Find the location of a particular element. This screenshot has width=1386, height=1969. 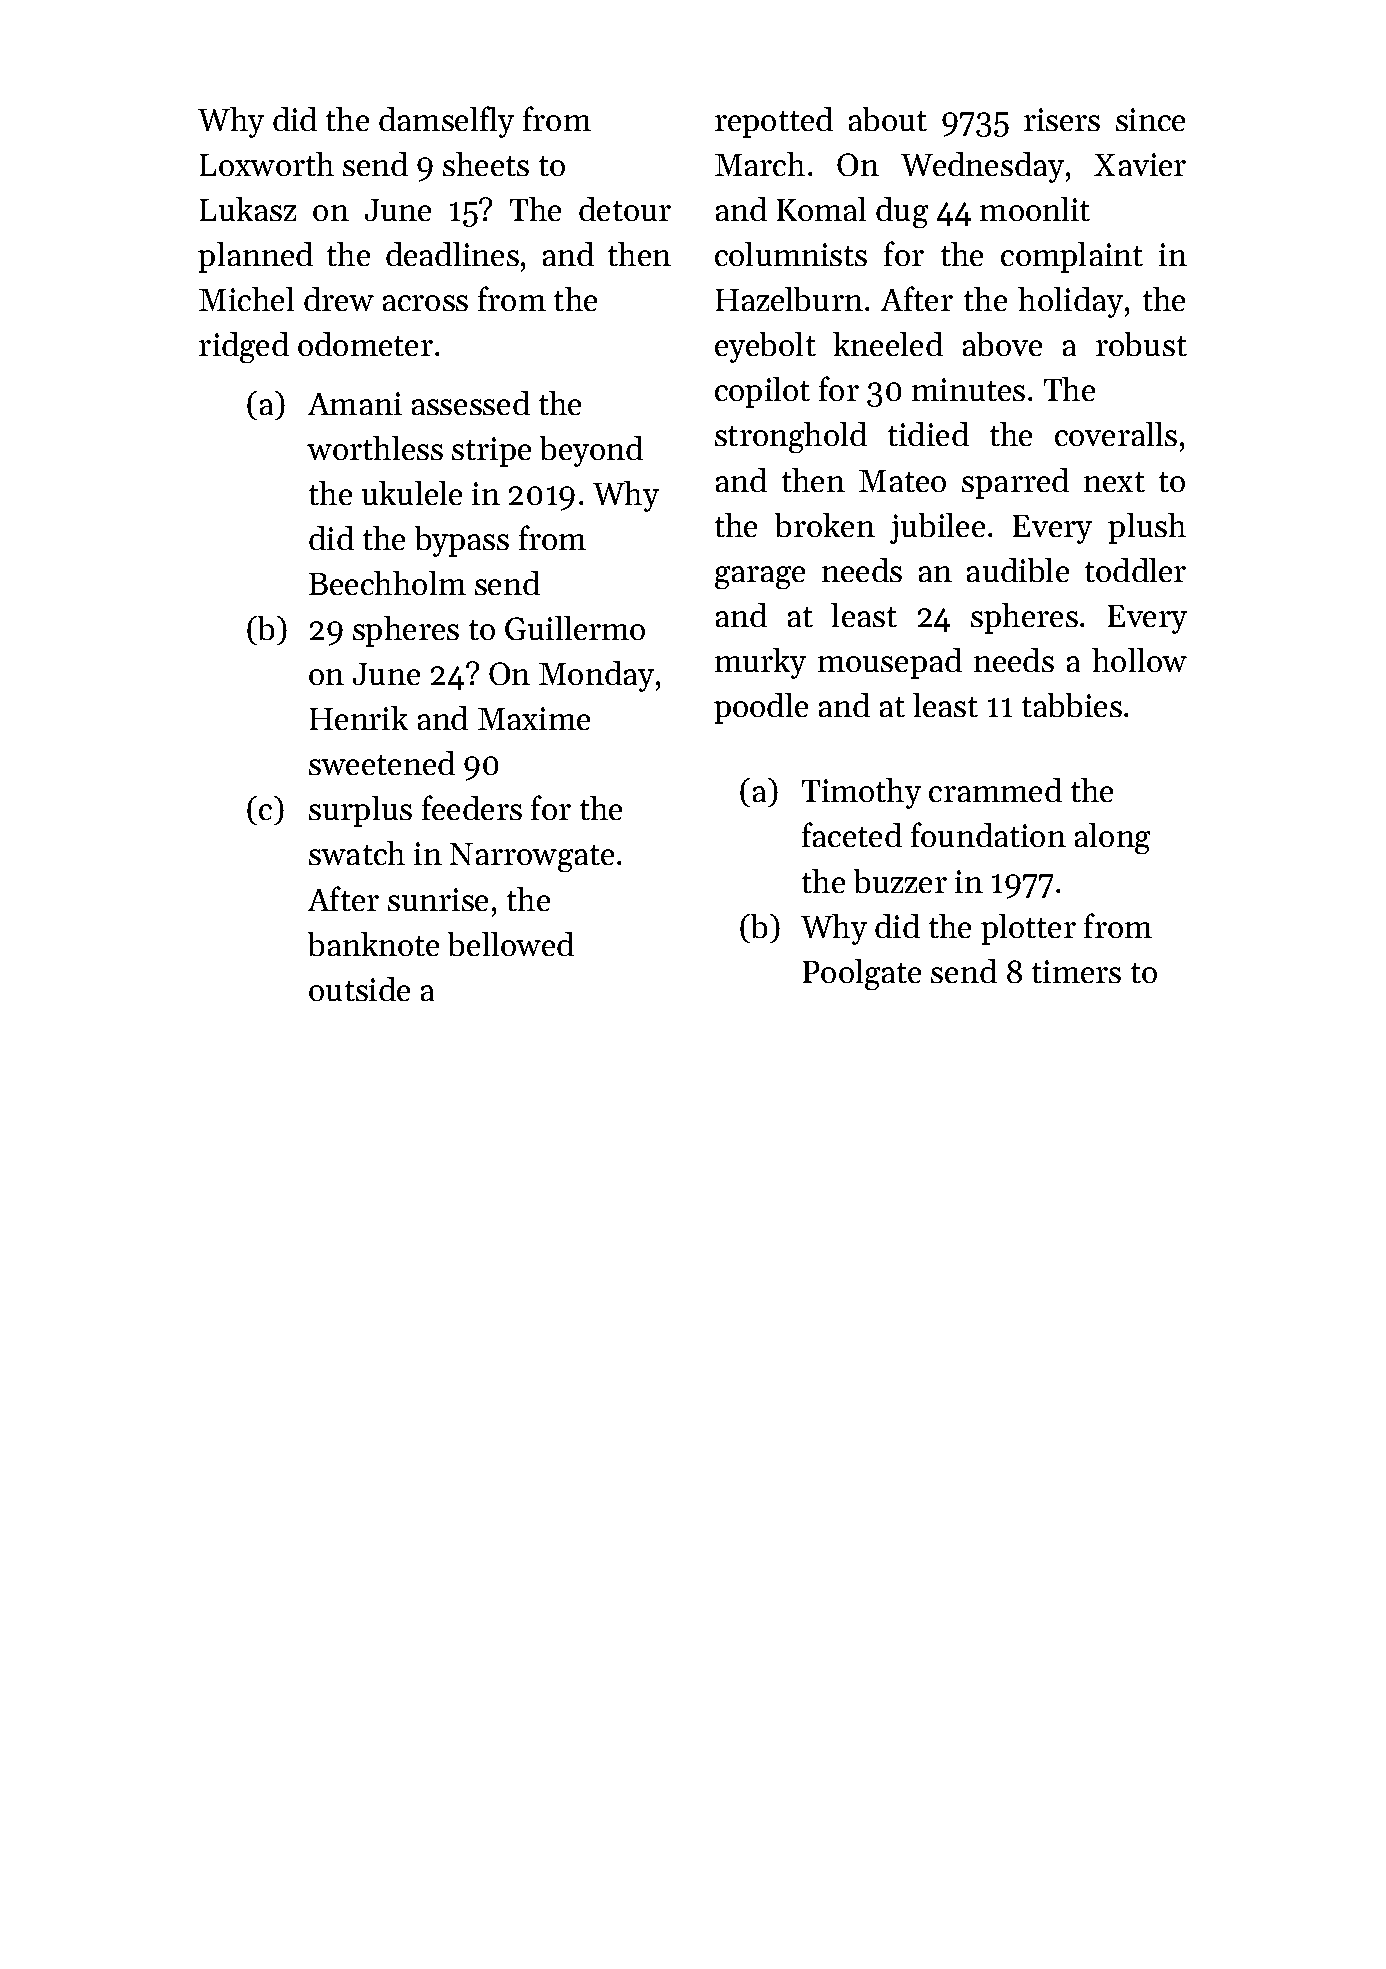

damselfly is located at coordinates (446, 122).
